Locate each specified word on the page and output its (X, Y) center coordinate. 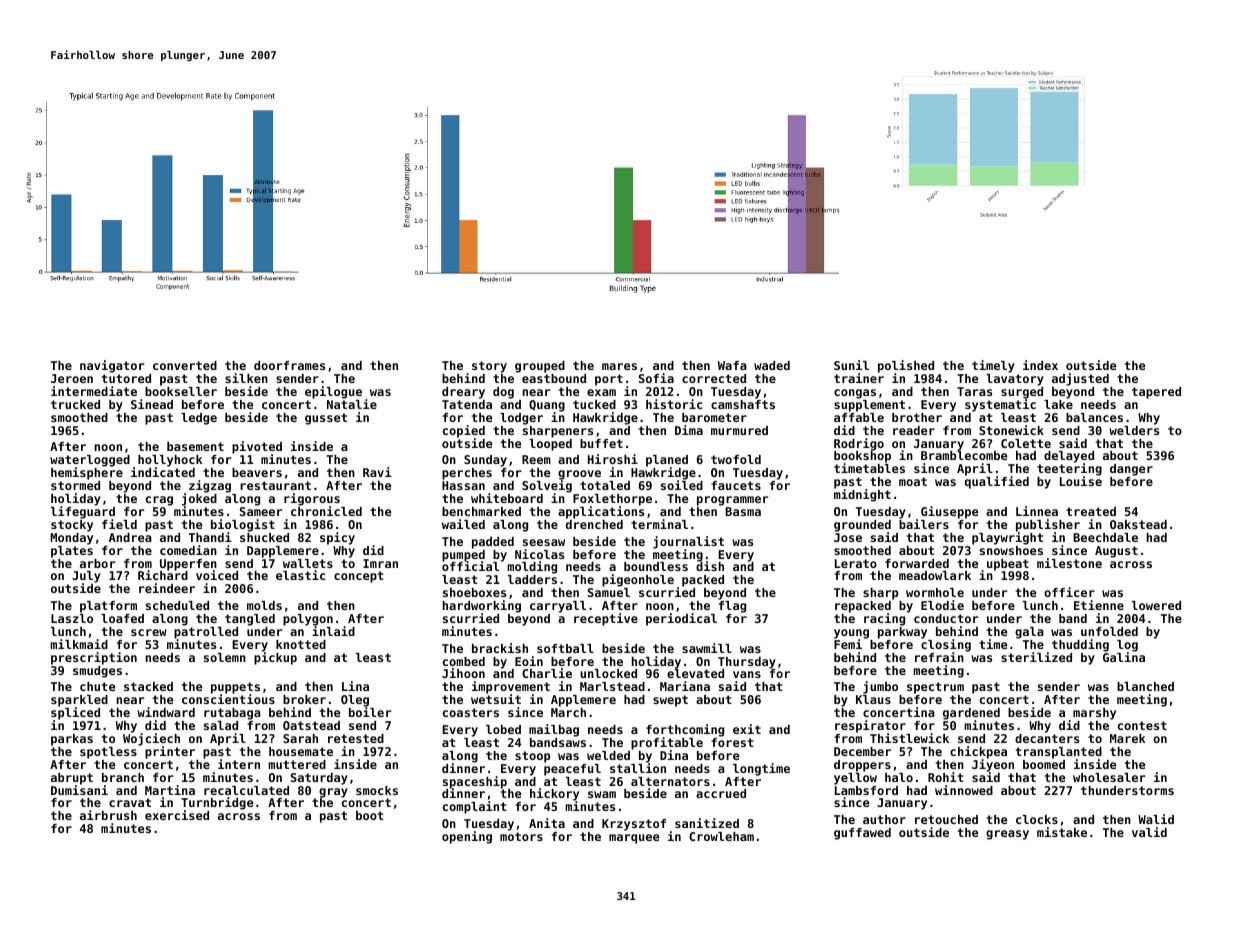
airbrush (108, 815)
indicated (163, 472)
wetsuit (496, 699)
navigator (112, 366)
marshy (1094, 714)
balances (1094, 417)
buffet (601, 443)
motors (521, 836)
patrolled (206, 633)
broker (304, 699)
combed (464, 661)
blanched (1145, 686)
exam (601, 392)
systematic (1000, 405)
